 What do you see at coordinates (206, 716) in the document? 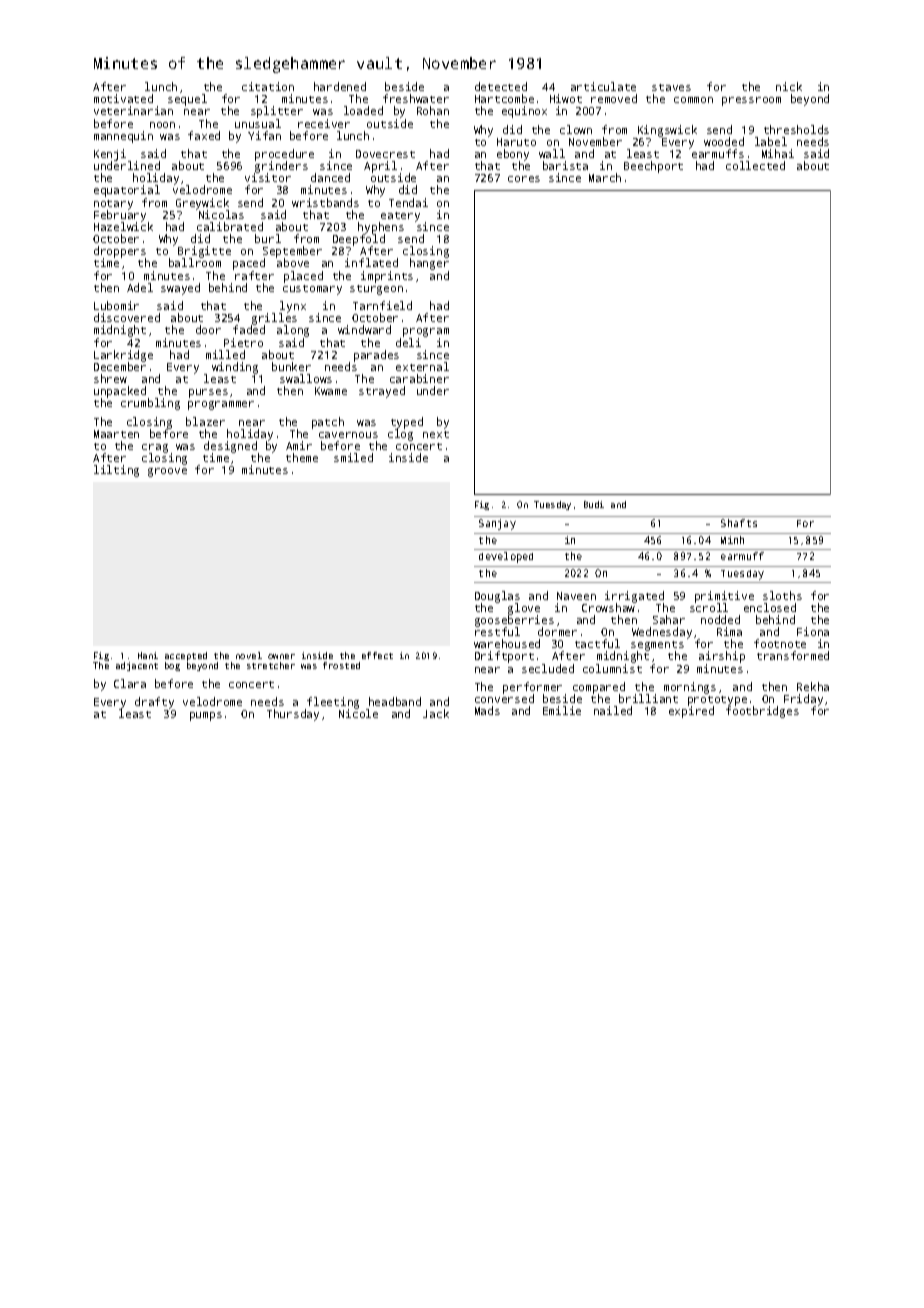
I see `pumps` at bounding box center [206, 716].
